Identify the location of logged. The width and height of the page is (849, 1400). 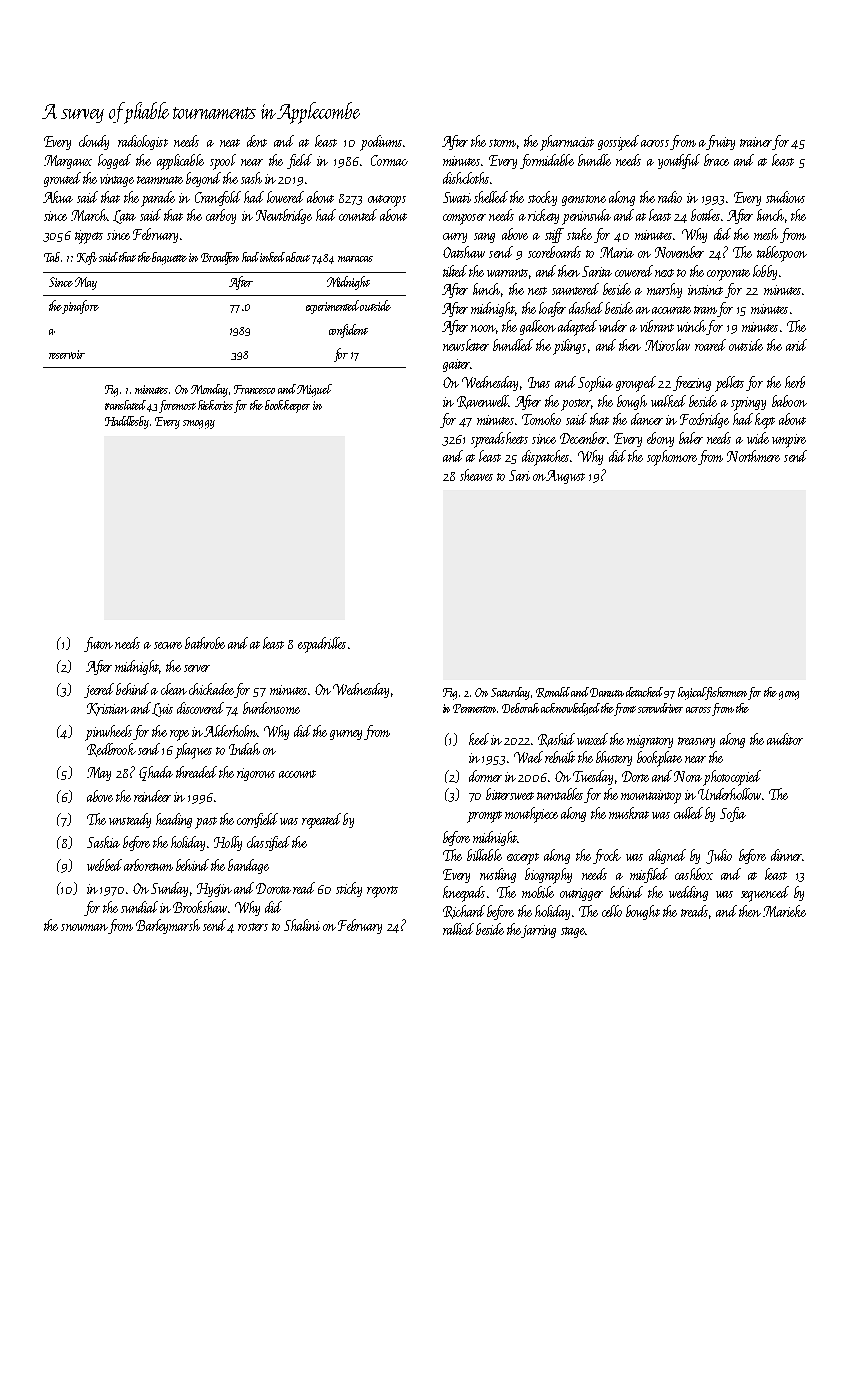
(114, 161).
